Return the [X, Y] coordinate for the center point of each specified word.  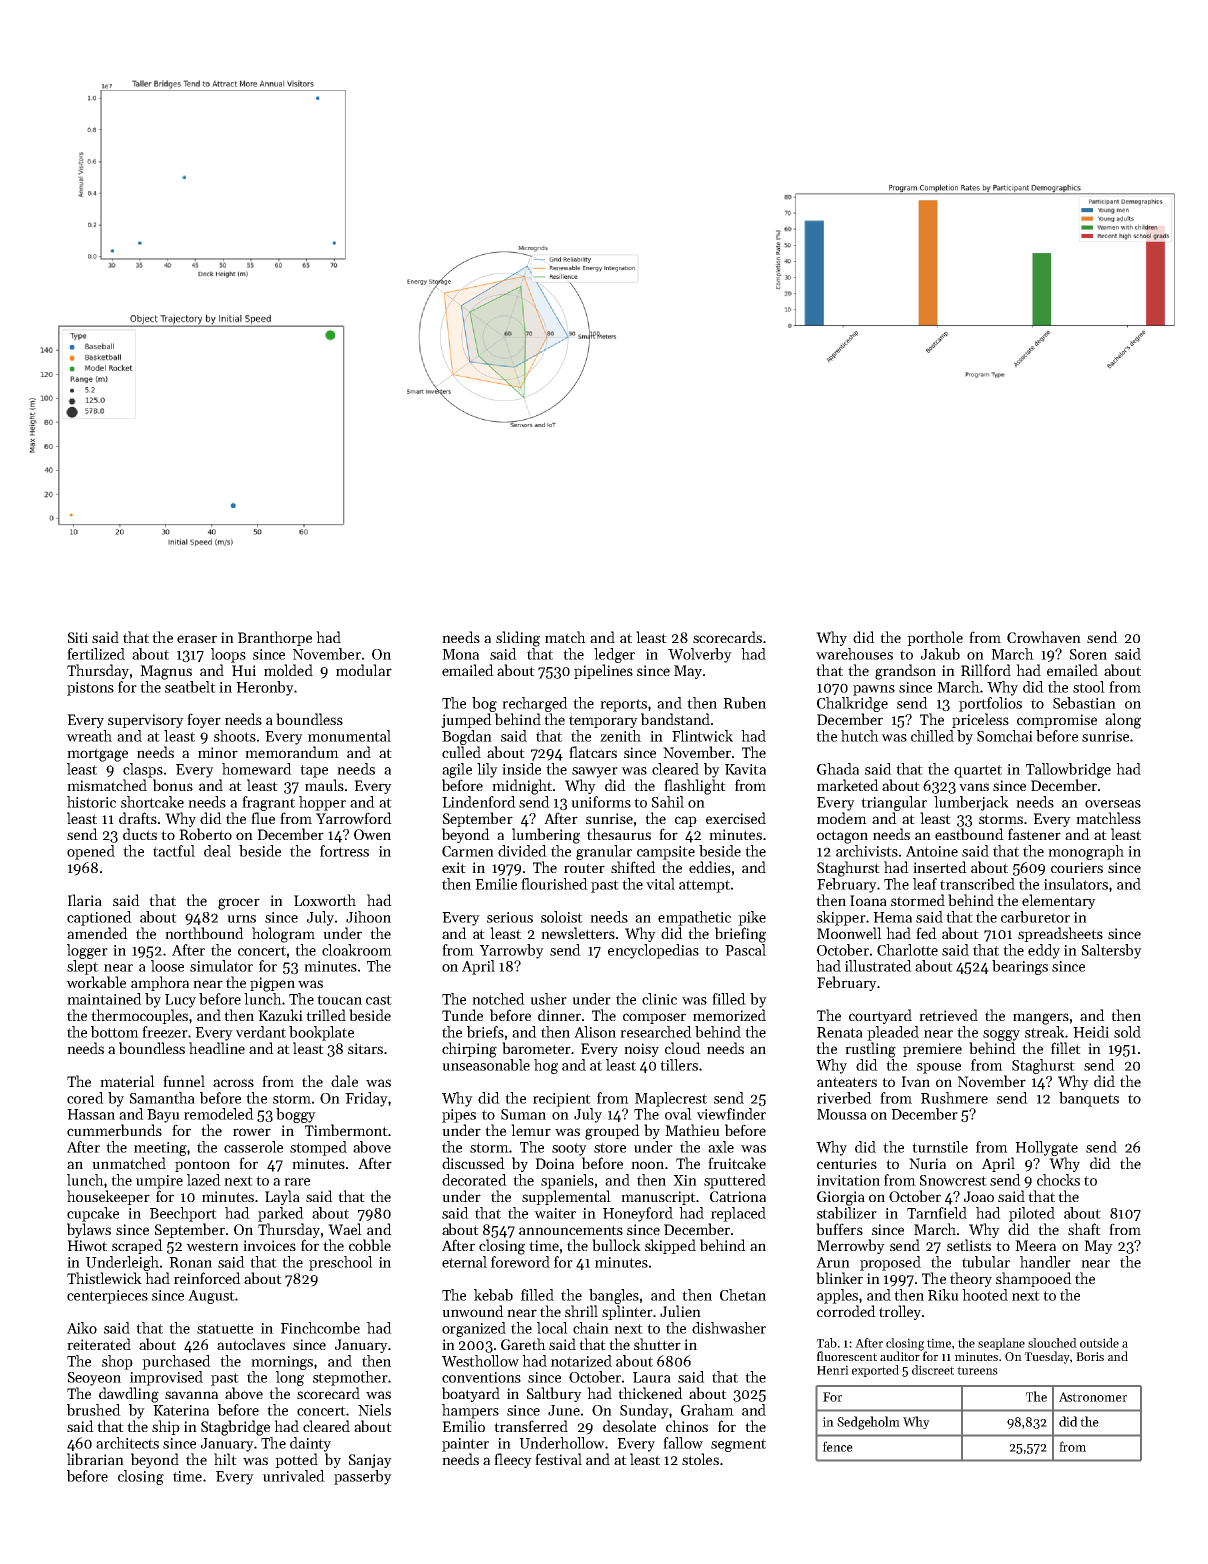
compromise [1057, 721]
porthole [935, 638]
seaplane [1001, 1344]
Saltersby [1112, 951]
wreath [89, 736]
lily [487, 770]
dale [344, 1081]
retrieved [948, 1015]
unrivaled [294, 1476]
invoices [269, 1245]
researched [656, 1032]
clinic [659, 999]
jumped [466, 720]
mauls [324, 785]
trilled [326, 1015]
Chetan [743, 1295]
